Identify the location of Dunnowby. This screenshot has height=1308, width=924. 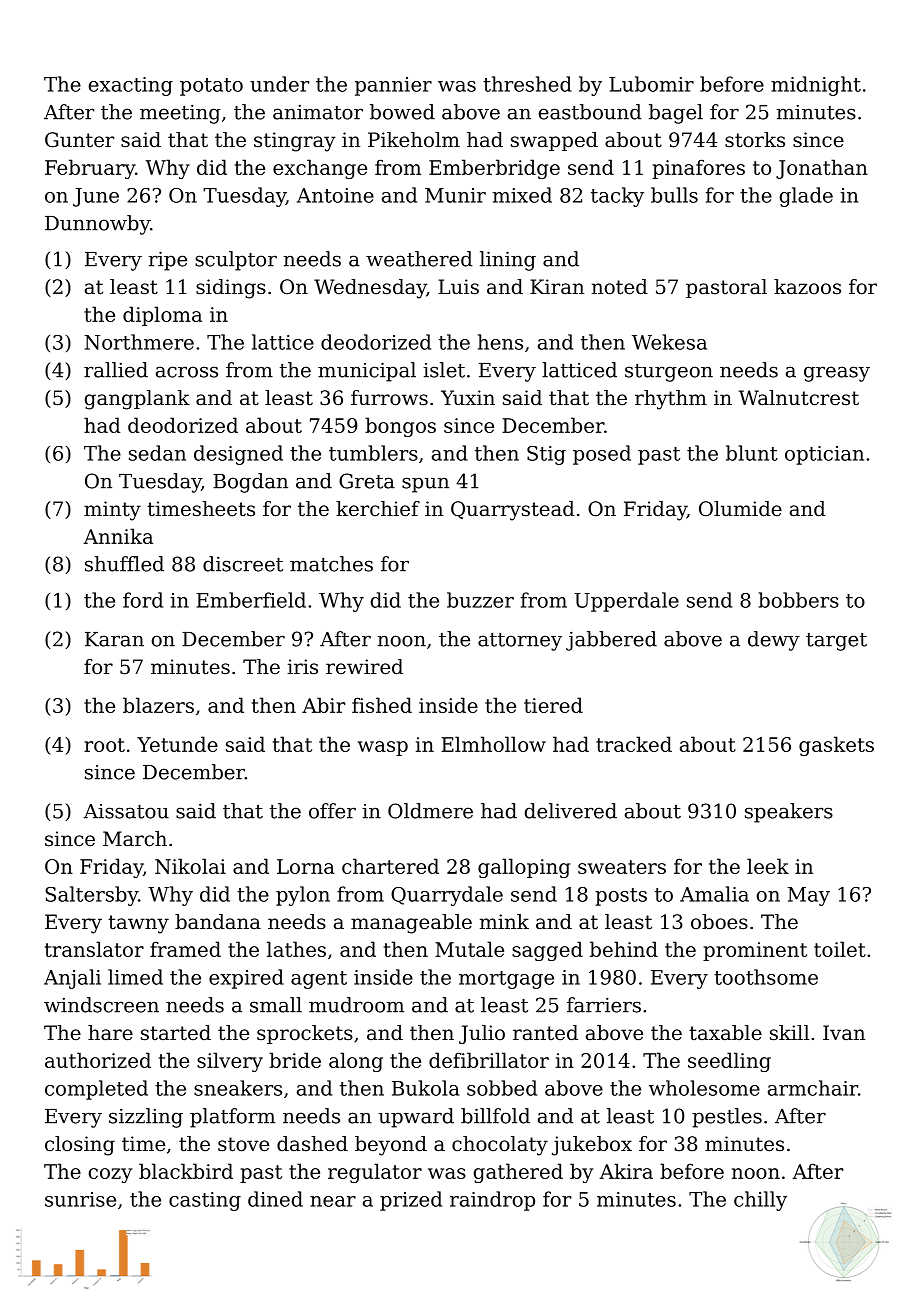
(97, 225).
